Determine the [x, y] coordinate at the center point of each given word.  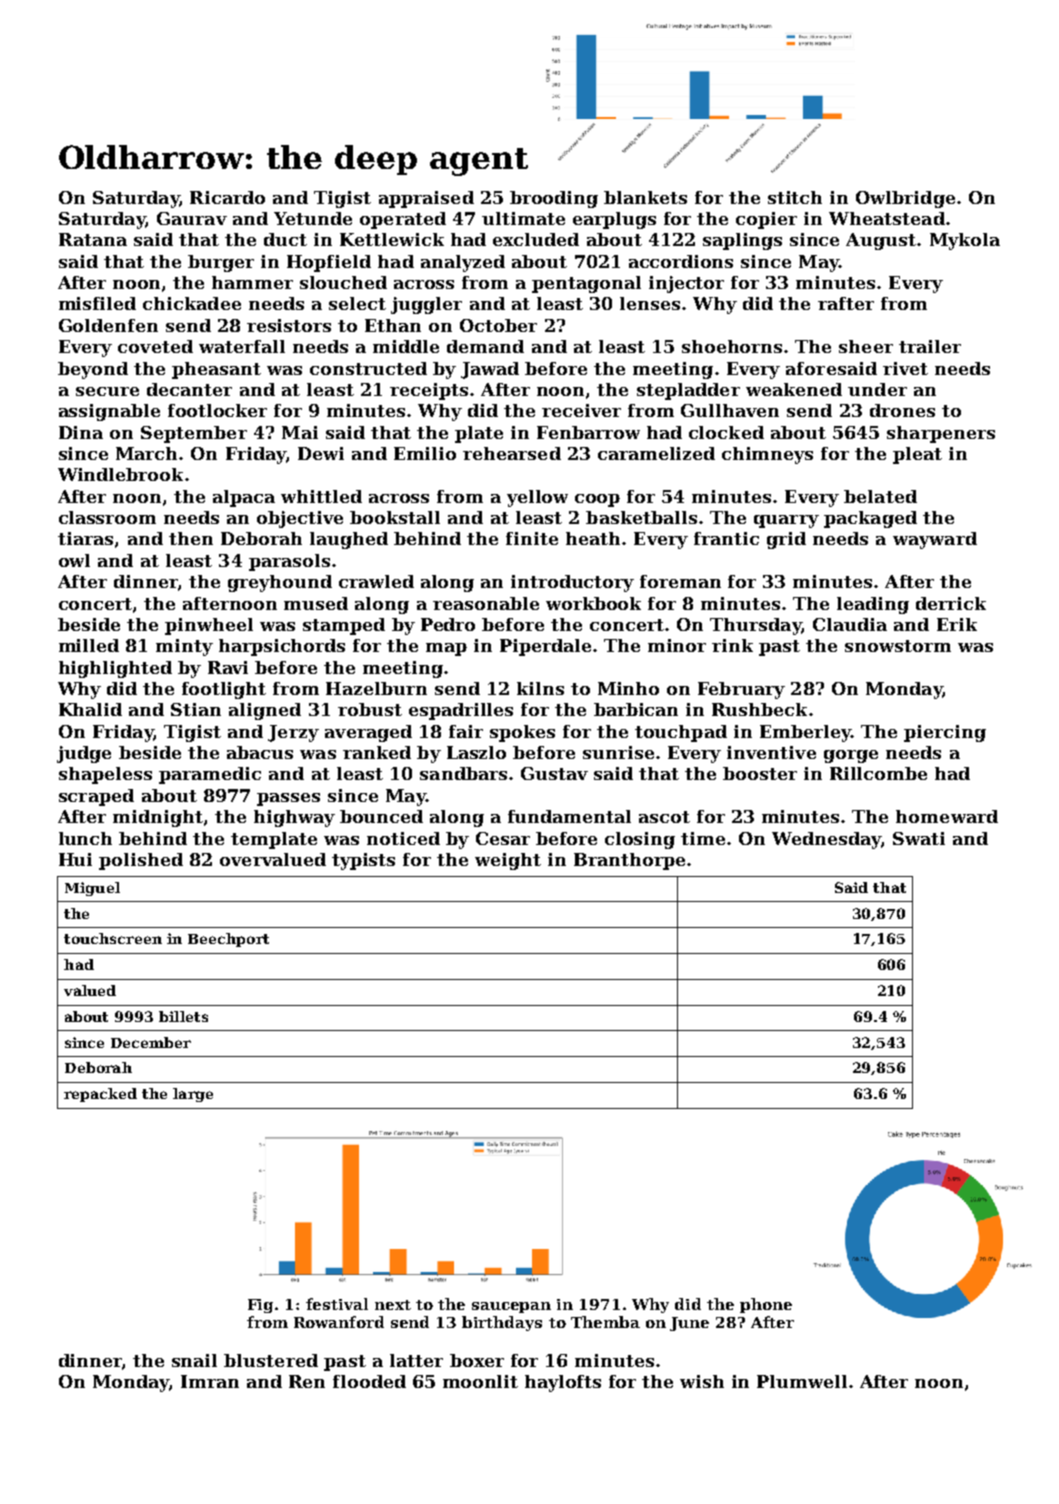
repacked [100, 1095]
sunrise [618, 752]
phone [766, 1305]
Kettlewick [392, 239]
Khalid [90, 709]
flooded [369, 1381]
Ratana [93, 239]
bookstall [395, 517]
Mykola [965, 241]
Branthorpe [629, 861]
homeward [947, 816]
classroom [107, 517]
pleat [917, 455]
